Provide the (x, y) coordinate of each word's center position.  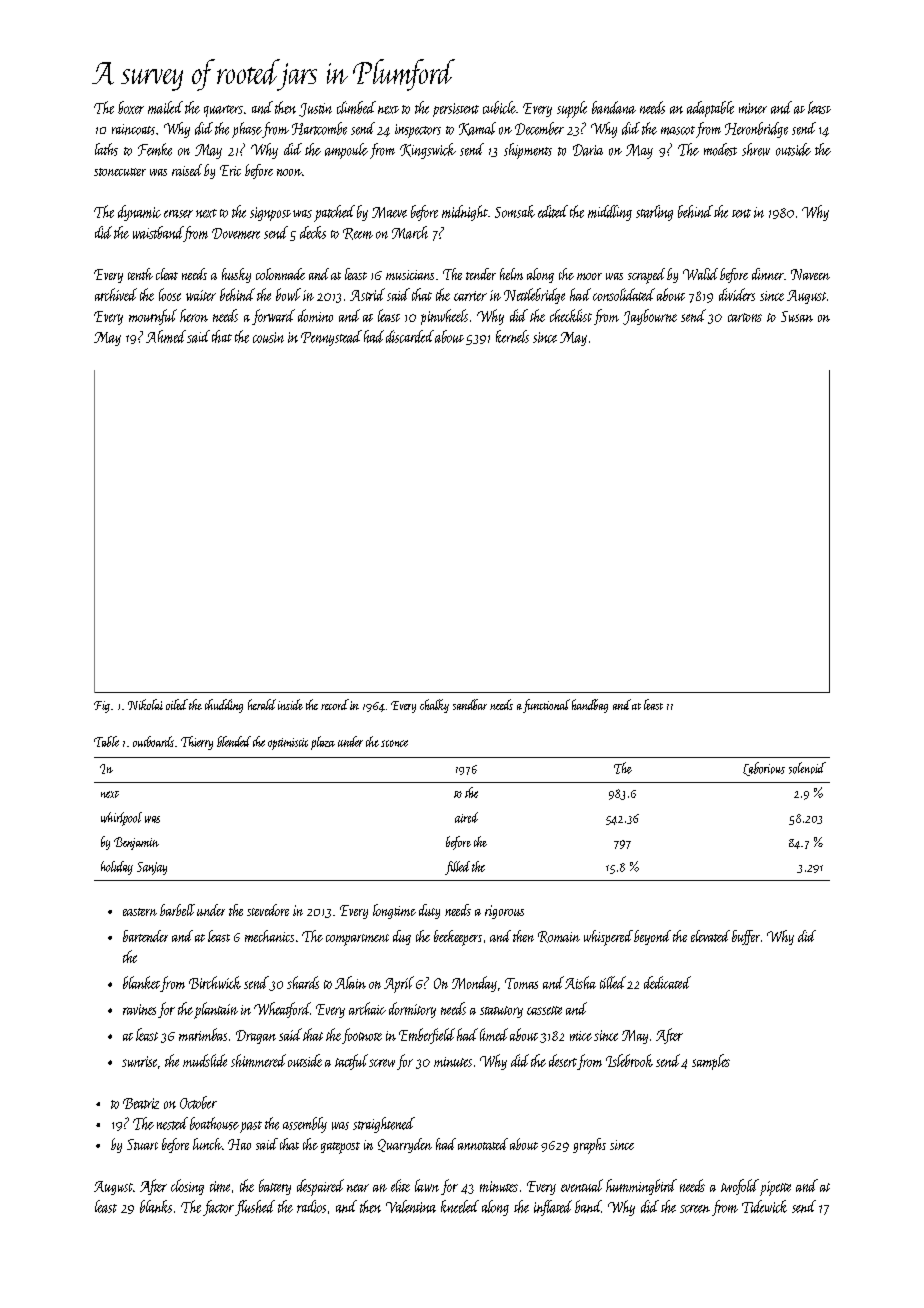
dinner (768, 274)
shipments (528, 151)
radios (311, 1206)
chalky (434, 706)
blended (234, 741)
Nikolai (145, 704)
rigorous (504, 912)
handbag (590, 706)
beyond (652, 937)
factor (218, 1208)
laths (106, 149)
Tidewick (764, 1206)
